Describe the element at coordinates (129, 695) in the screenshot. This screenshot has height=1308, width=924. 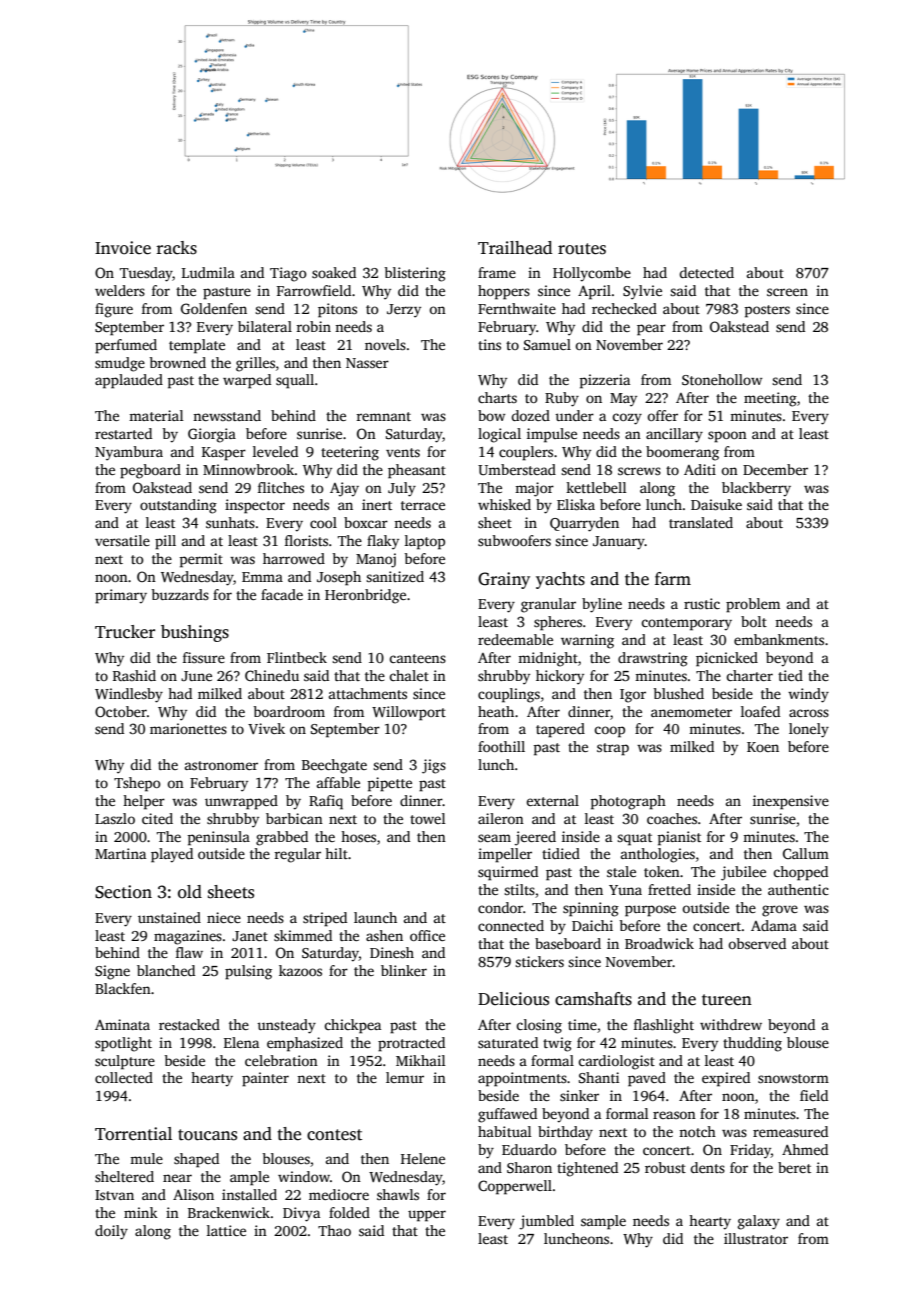
I see `Windlesby` at that location.
